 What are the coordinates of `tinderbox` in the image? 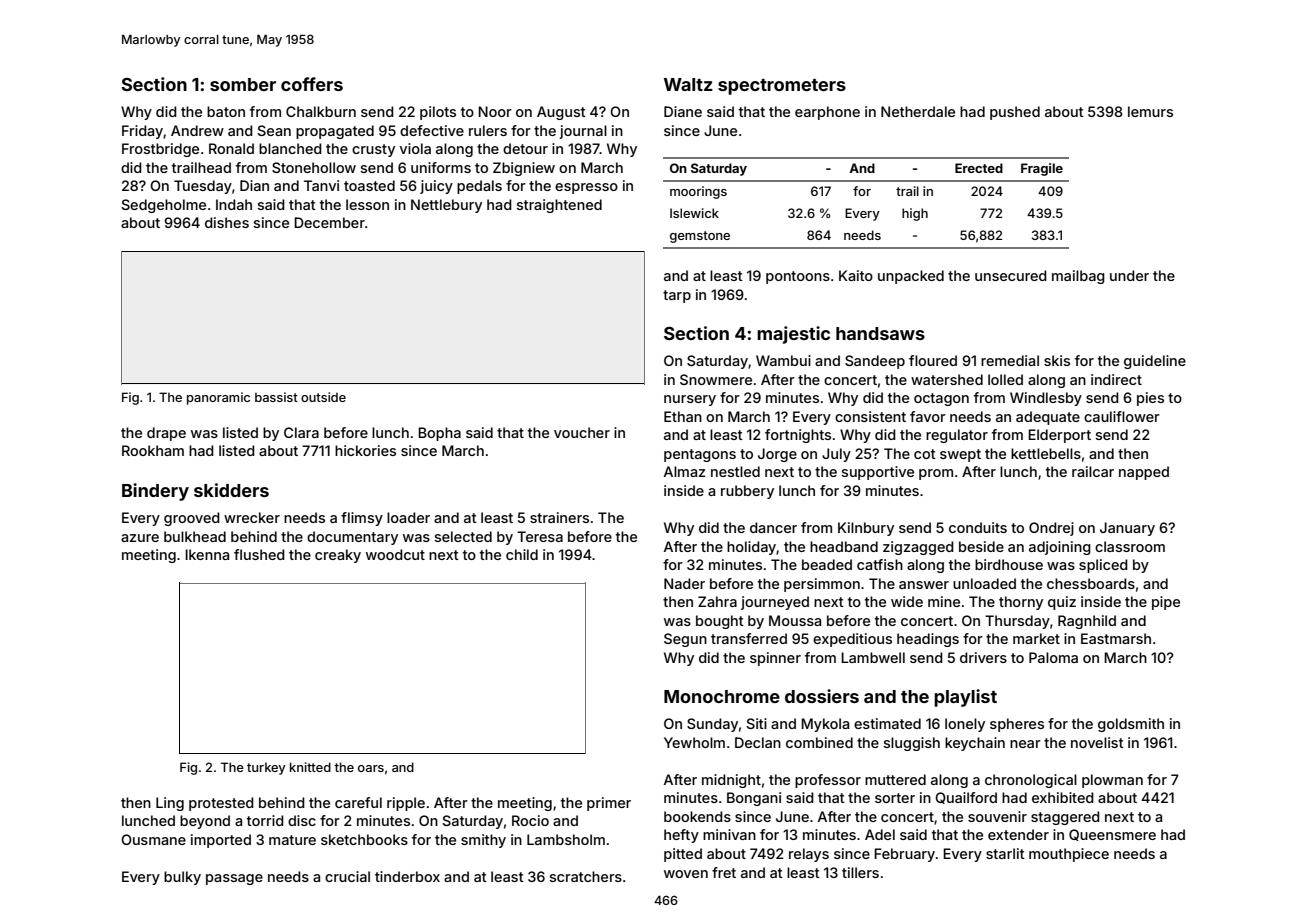 It's located at (407, 876).
